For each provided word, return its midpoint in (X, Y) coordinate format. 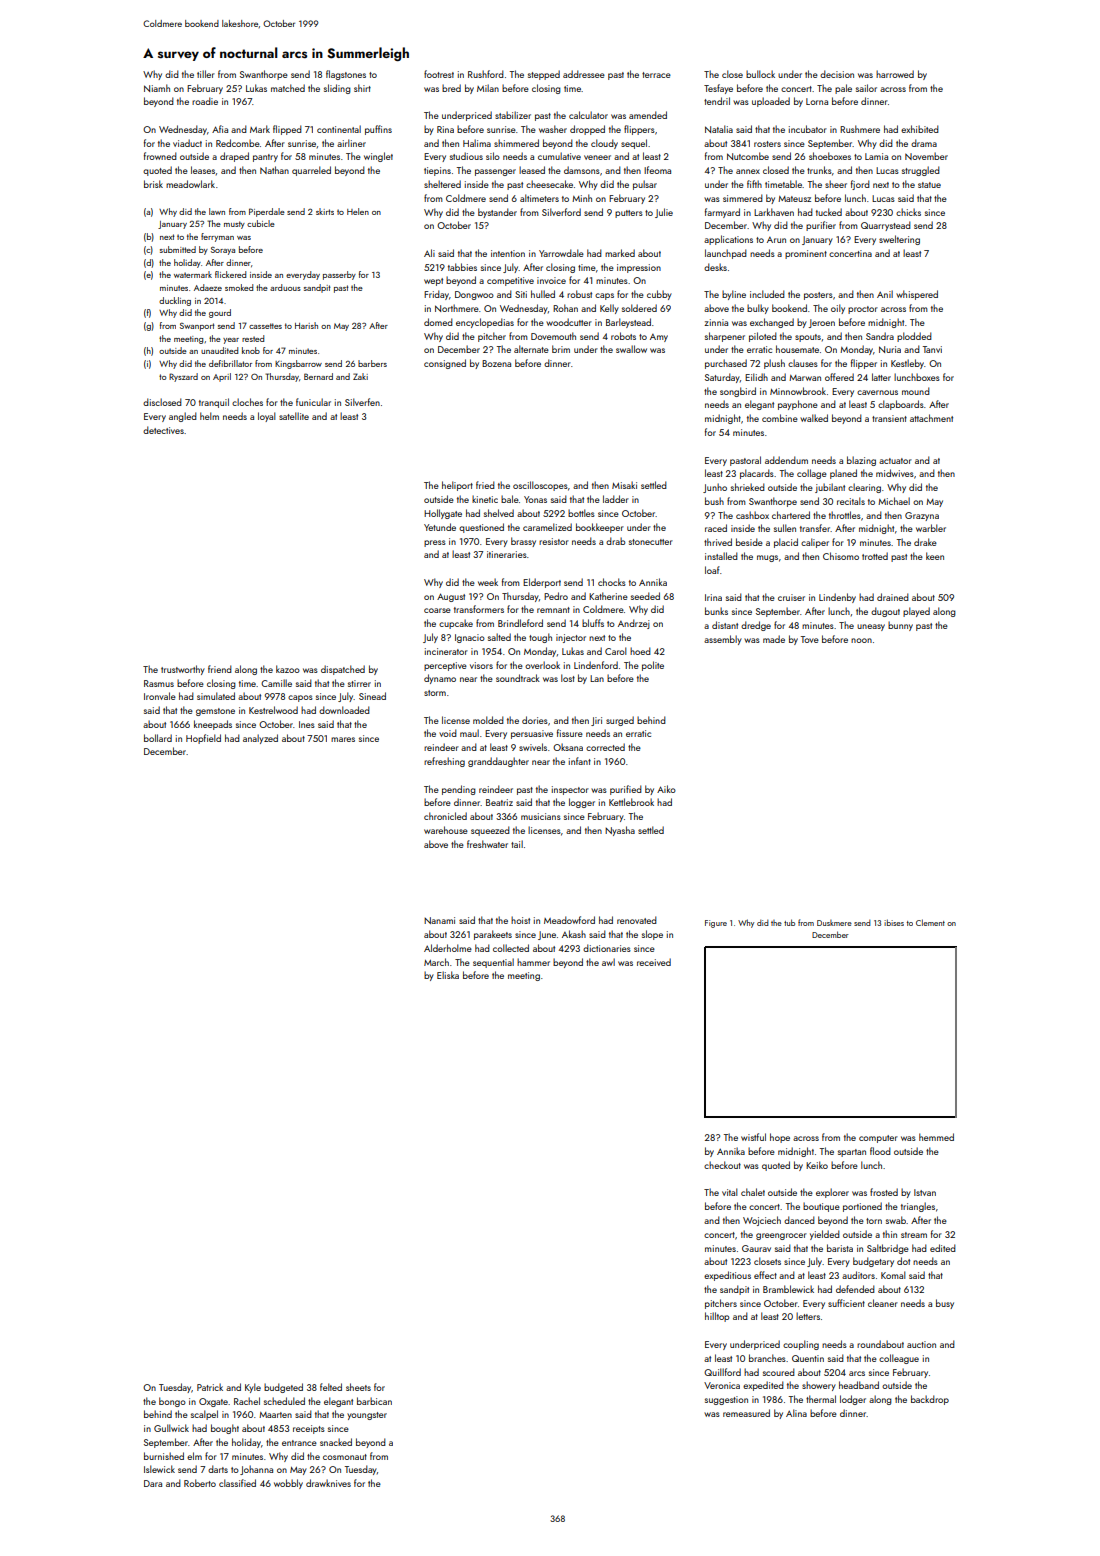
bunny (900, 626)
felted (331, 1387)
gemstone (215, 712)
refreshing (444, 762)
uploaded (771, 102)
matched (288, 88)
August (451, 597)
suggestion (726, 1400)
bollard (158, 738)
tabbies (462, 267)
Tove (810, 639)
